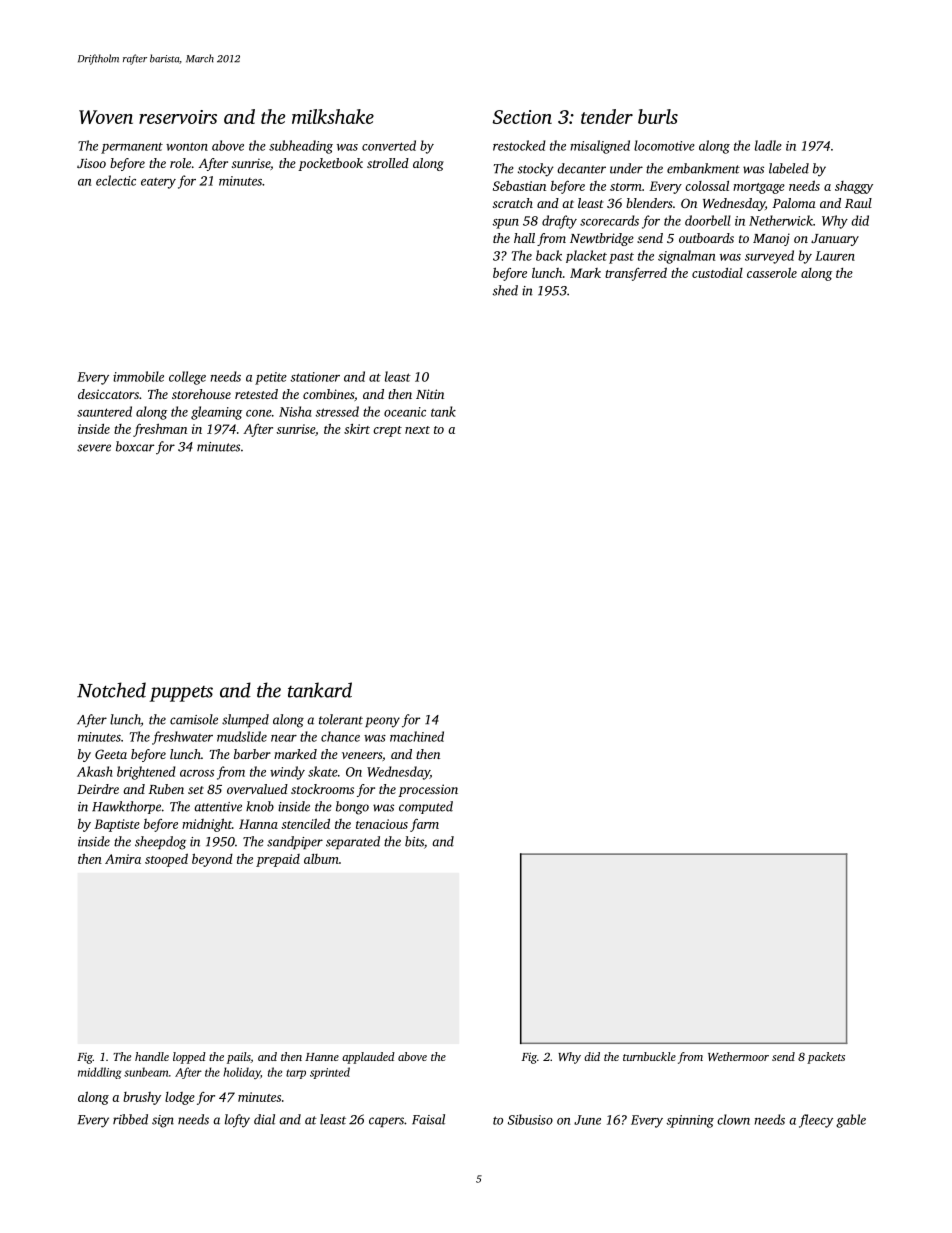  Describe the element at coordinates (835, 256) in the screenshot. I see `Lauren` at that location.
